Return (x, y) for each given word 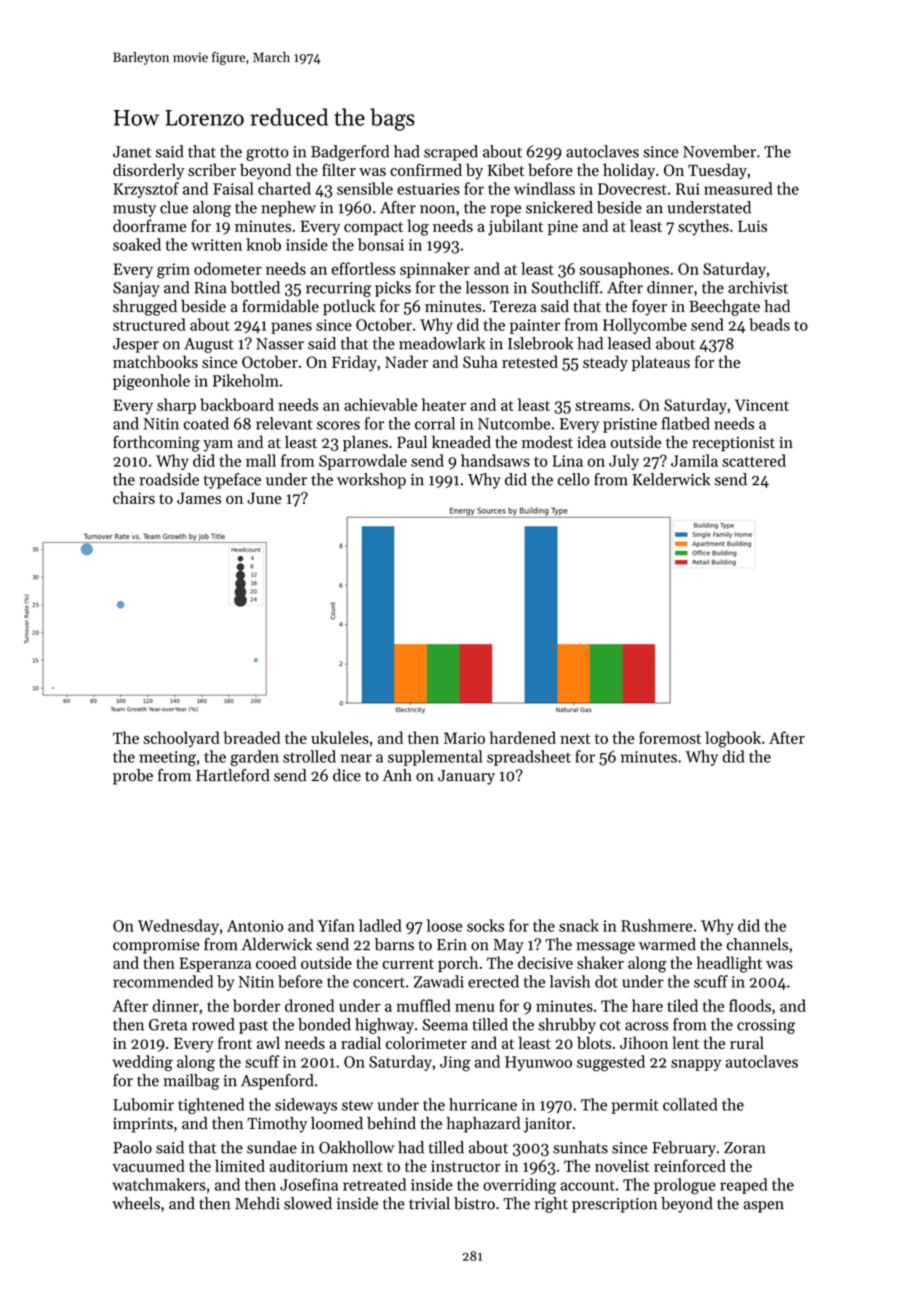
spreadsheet (529, 758)
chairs (134, 497)
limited (240, 1165)
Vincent (762, 405)
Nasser (280, 344)
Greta (168, 1025)
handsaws (495, 460)
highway (384, 1026)
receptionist (733, 444)
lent (685, 1042)
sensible (365, 188)
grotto (267, 154)
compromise (156, 946)
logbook (733, 739)
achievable (380, 404)
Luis (752, 226)
